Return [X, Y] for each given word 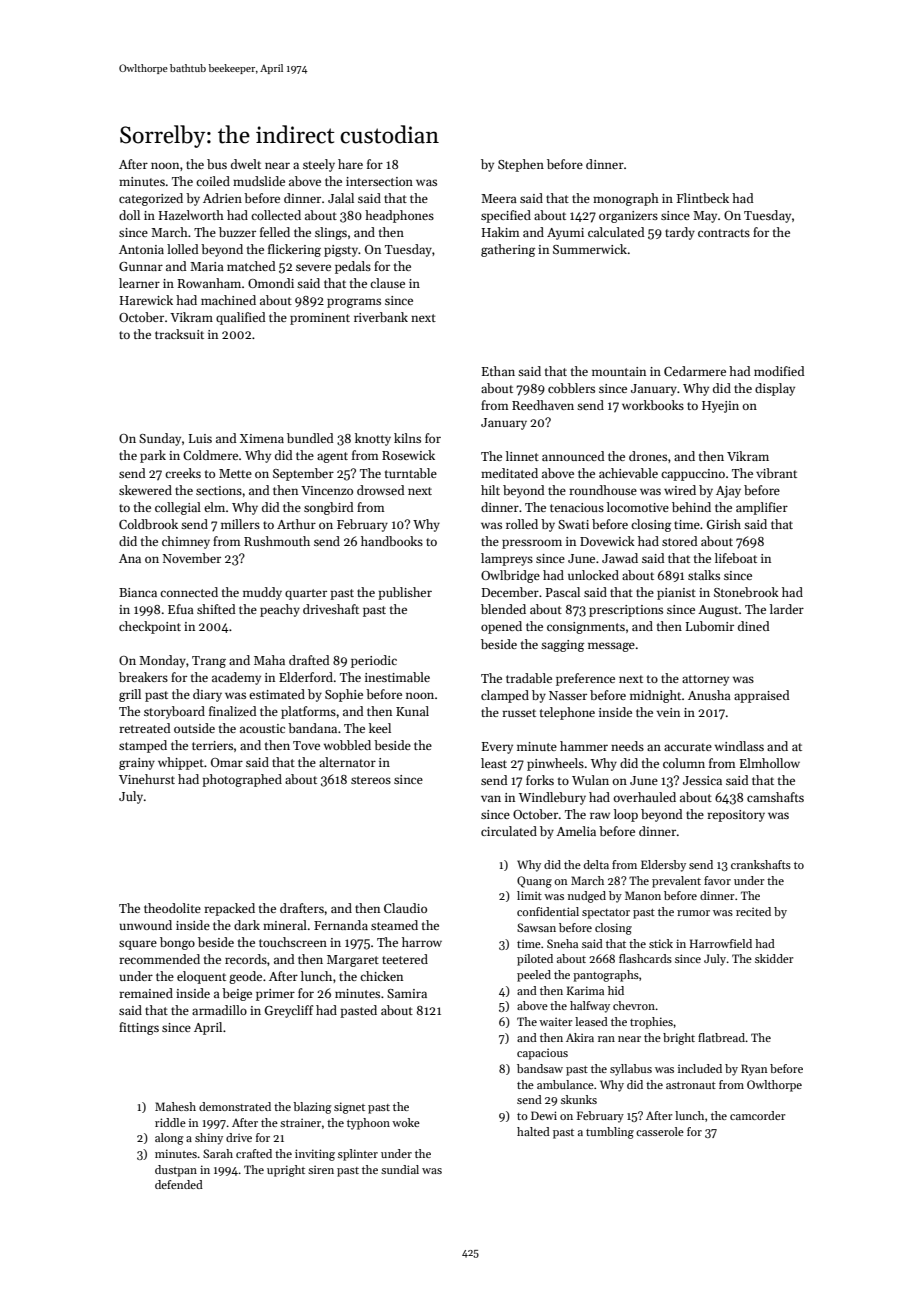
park [153, 456]
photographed [242, 780]
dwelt [246, 164]
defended [179, 1184]
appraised [762, 696]
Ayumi [565, 234]
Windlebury [552, 798]
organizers [628, 217]
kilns [407, 438]
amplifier [762, 508]
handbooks [392, 541]
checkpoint [150, 627]
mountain [619, 371]
